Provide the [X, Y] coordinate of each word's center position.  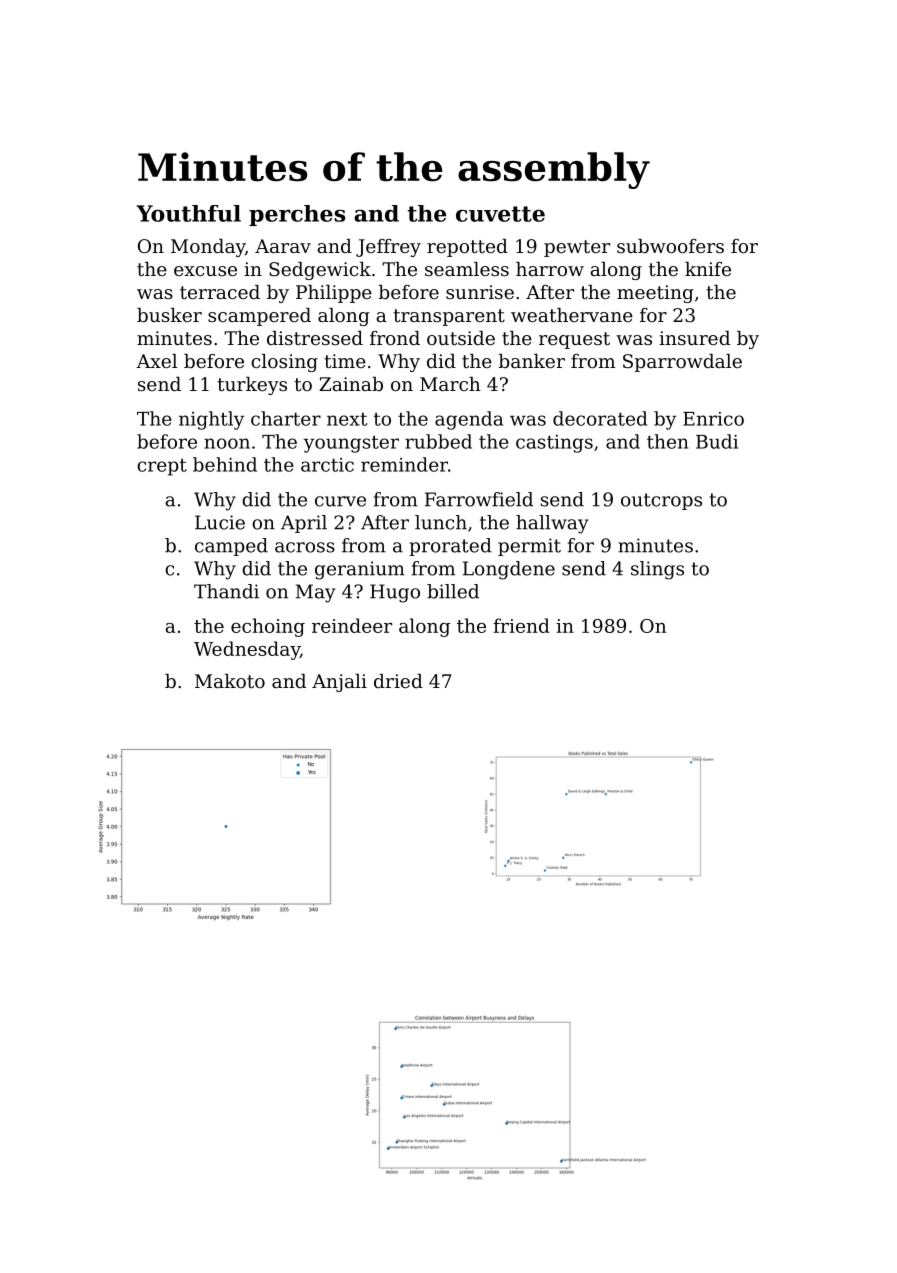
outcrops [661, 501]
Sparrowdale [682, 363]
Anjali [339, 683]
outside [461, 338]
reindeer [352, 625]
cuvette [500, 214]
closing [284, 363]
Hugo [395, 593]
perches [297, 215]
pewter [577, 248]
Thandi [226, 591]
